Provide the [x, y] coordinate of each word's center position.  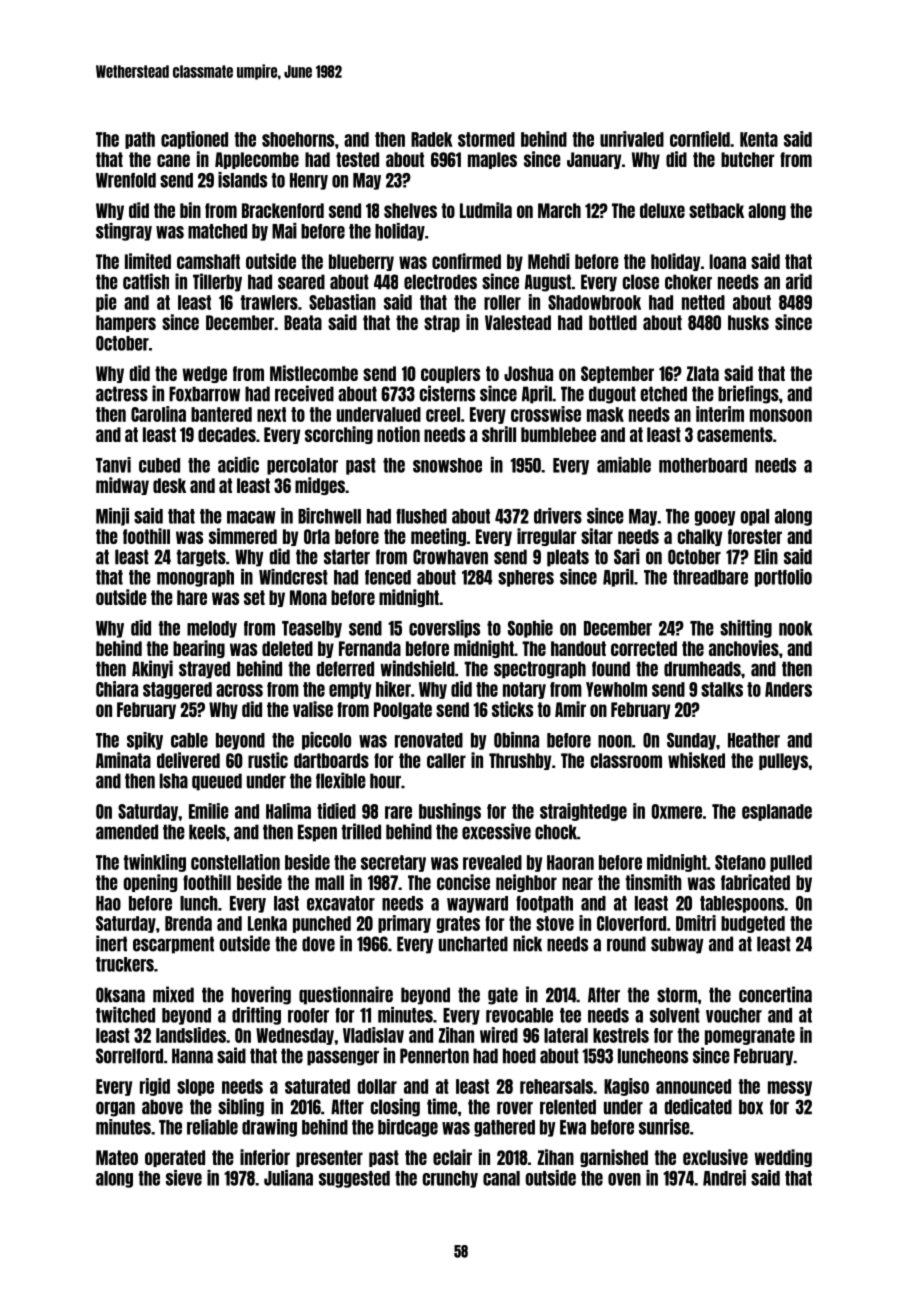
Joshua [528, 373]
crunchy [450, 1179]
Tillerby [217, 282]
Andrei [724, 1178]
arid [799, 281]
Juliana [288, 1178]
